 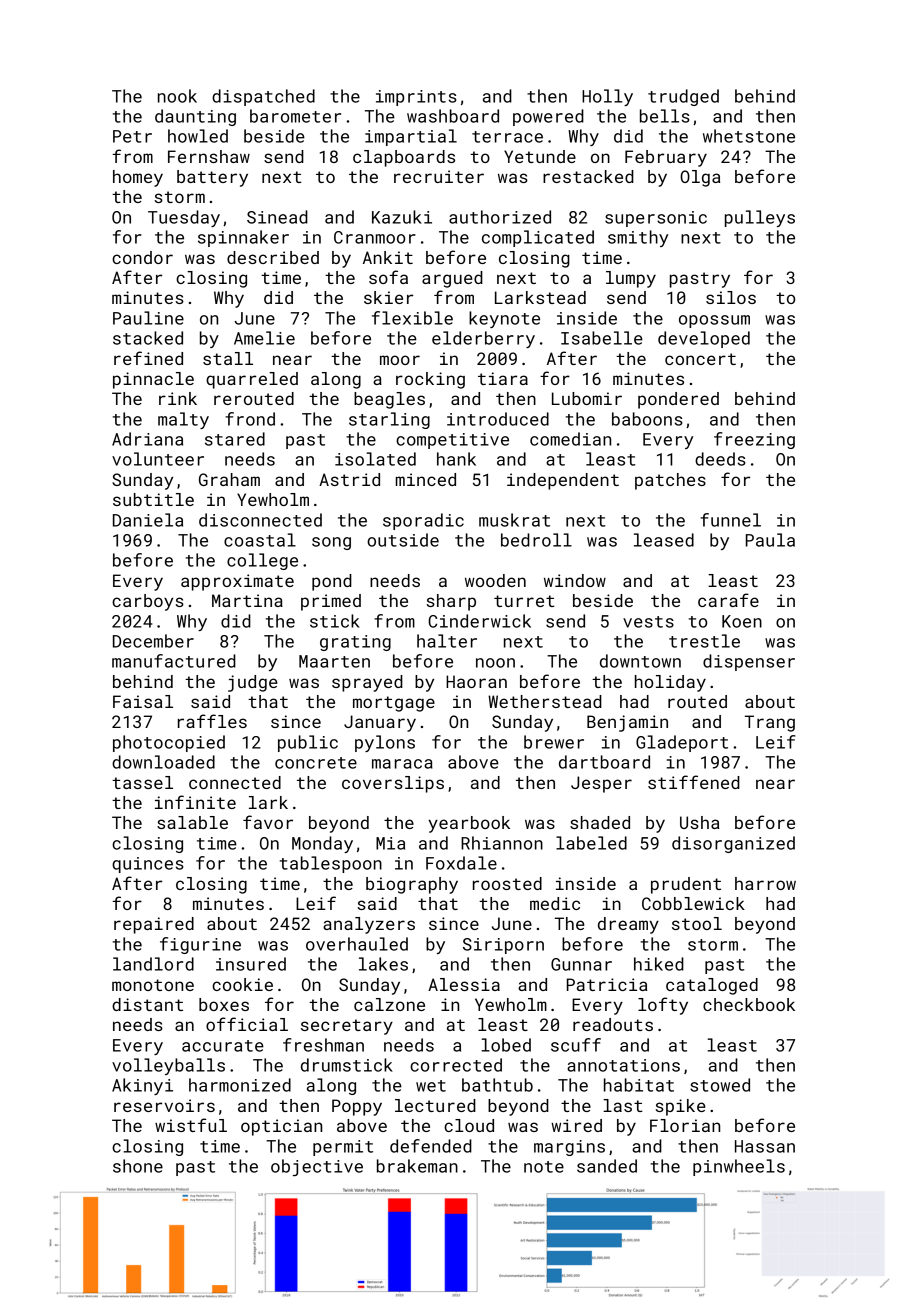 What do you see at coordinates (148, 318) in the screenshot?
I see `Pauline` at bounding box center [148, 318].
